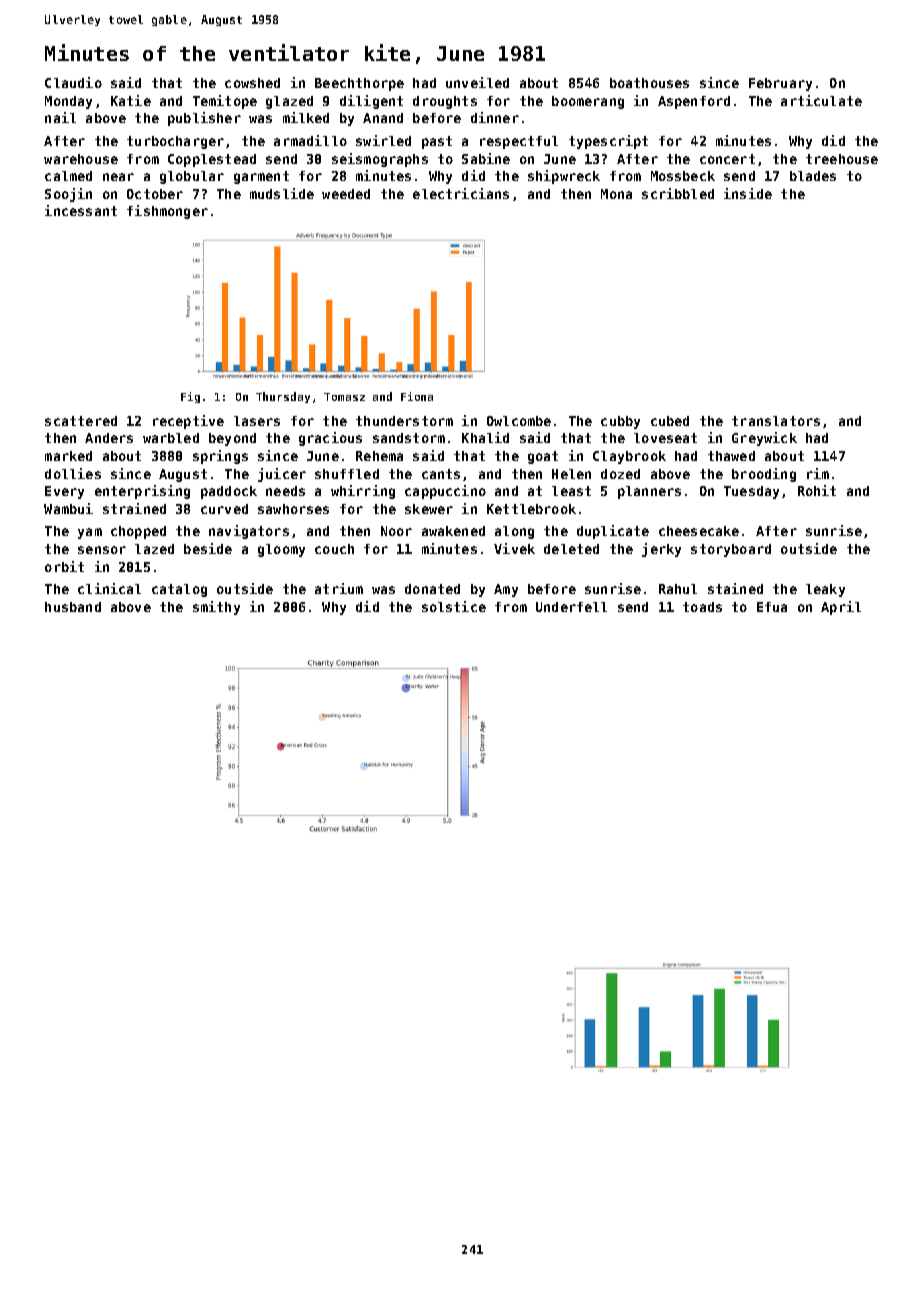  I want to click on Owlcombe, so click(519, 421).
